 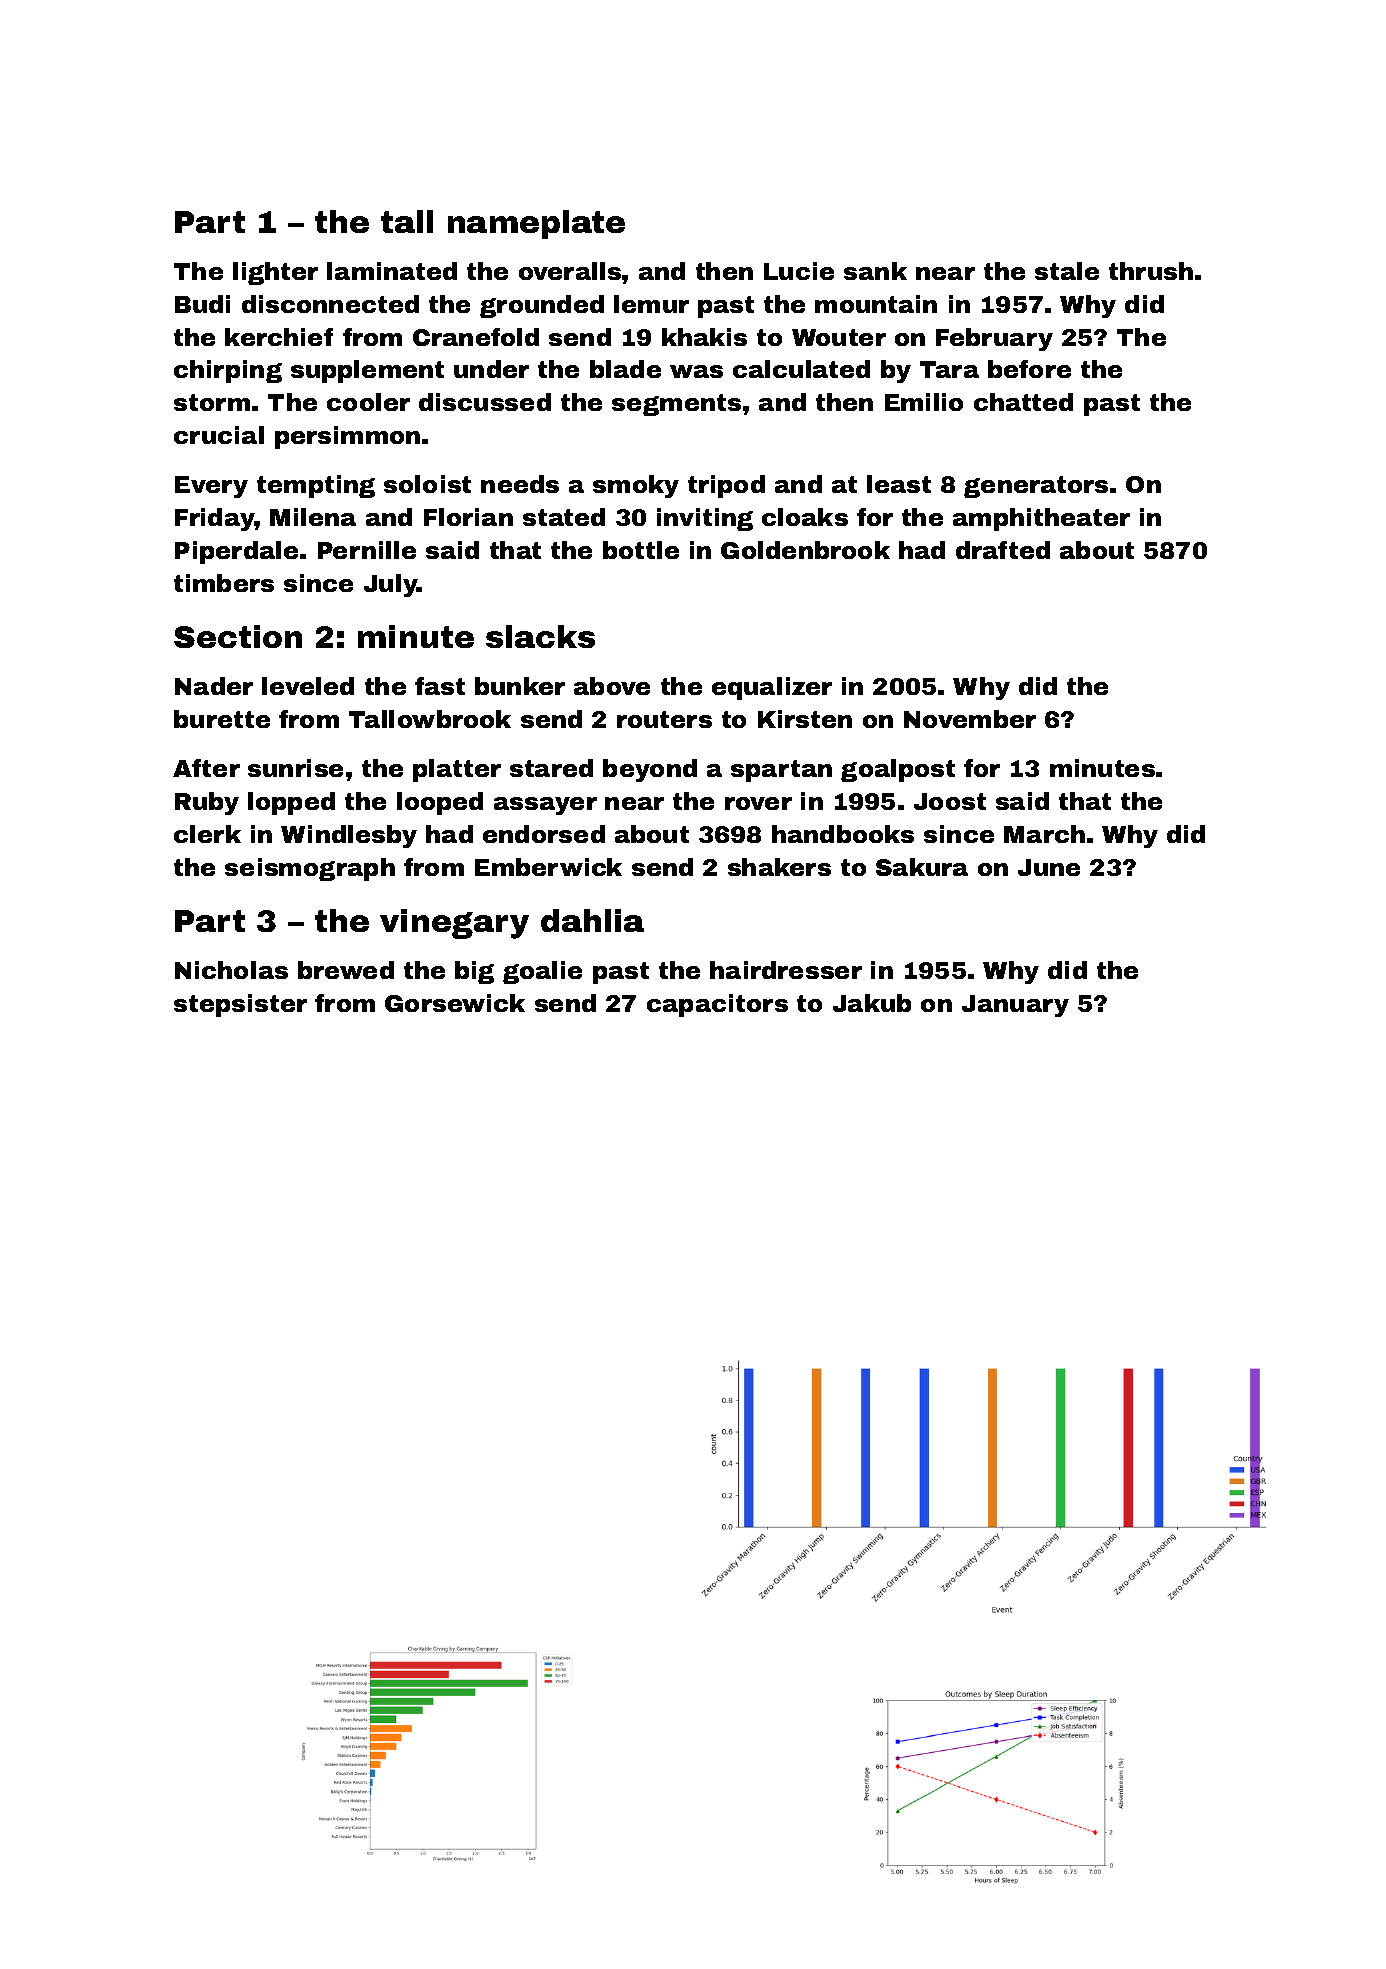 I want to click on calculated, so click(x=801, y=369).
